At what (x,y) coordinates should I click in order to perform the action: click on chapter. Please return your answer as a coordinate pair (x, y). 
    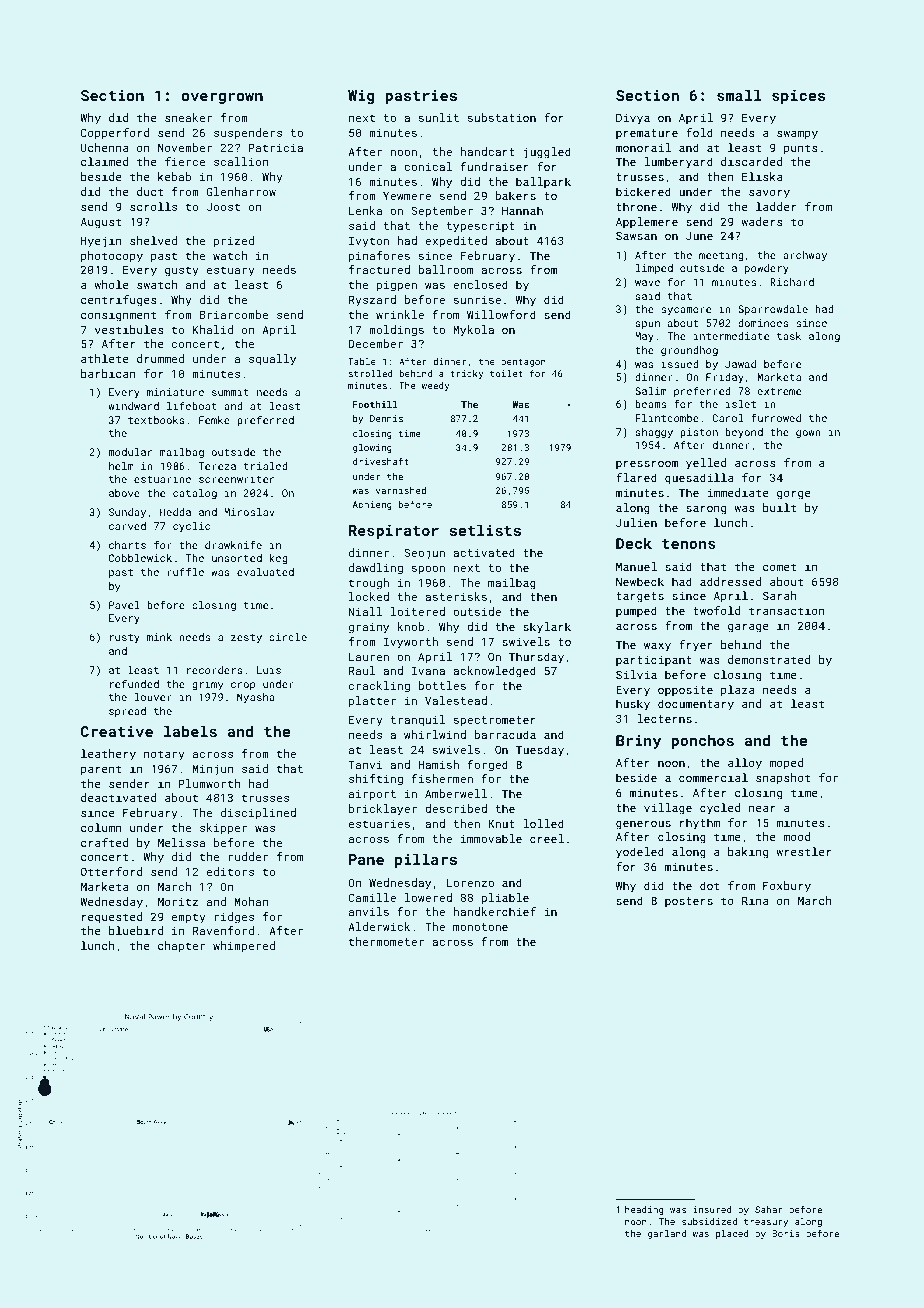
    Looking at the image, I should click on (181, 947).
